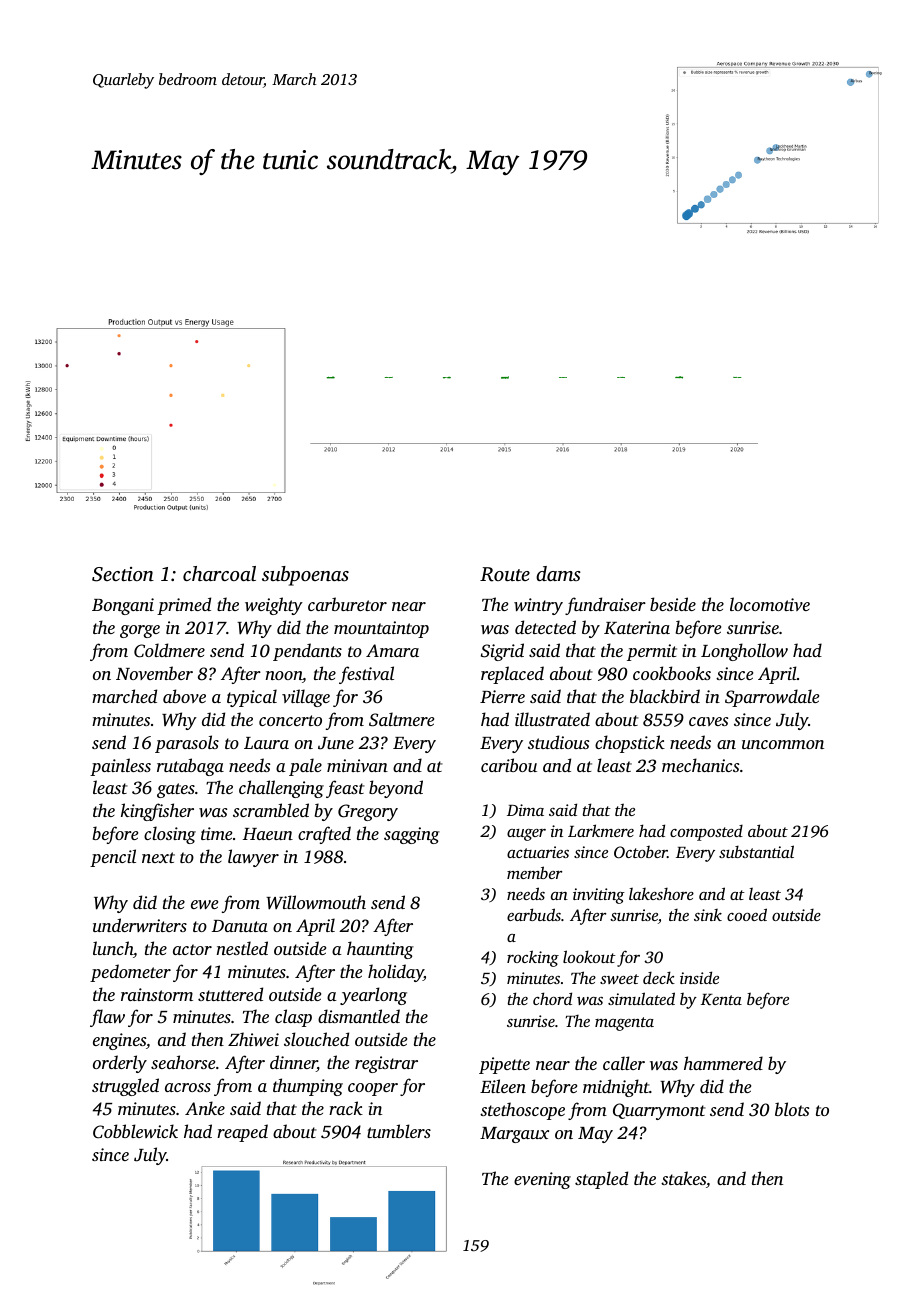  What do you see at coordinates (772, 698) in the screenshot?
I see `Sparrowdale` at bounding box center [772, 698].
